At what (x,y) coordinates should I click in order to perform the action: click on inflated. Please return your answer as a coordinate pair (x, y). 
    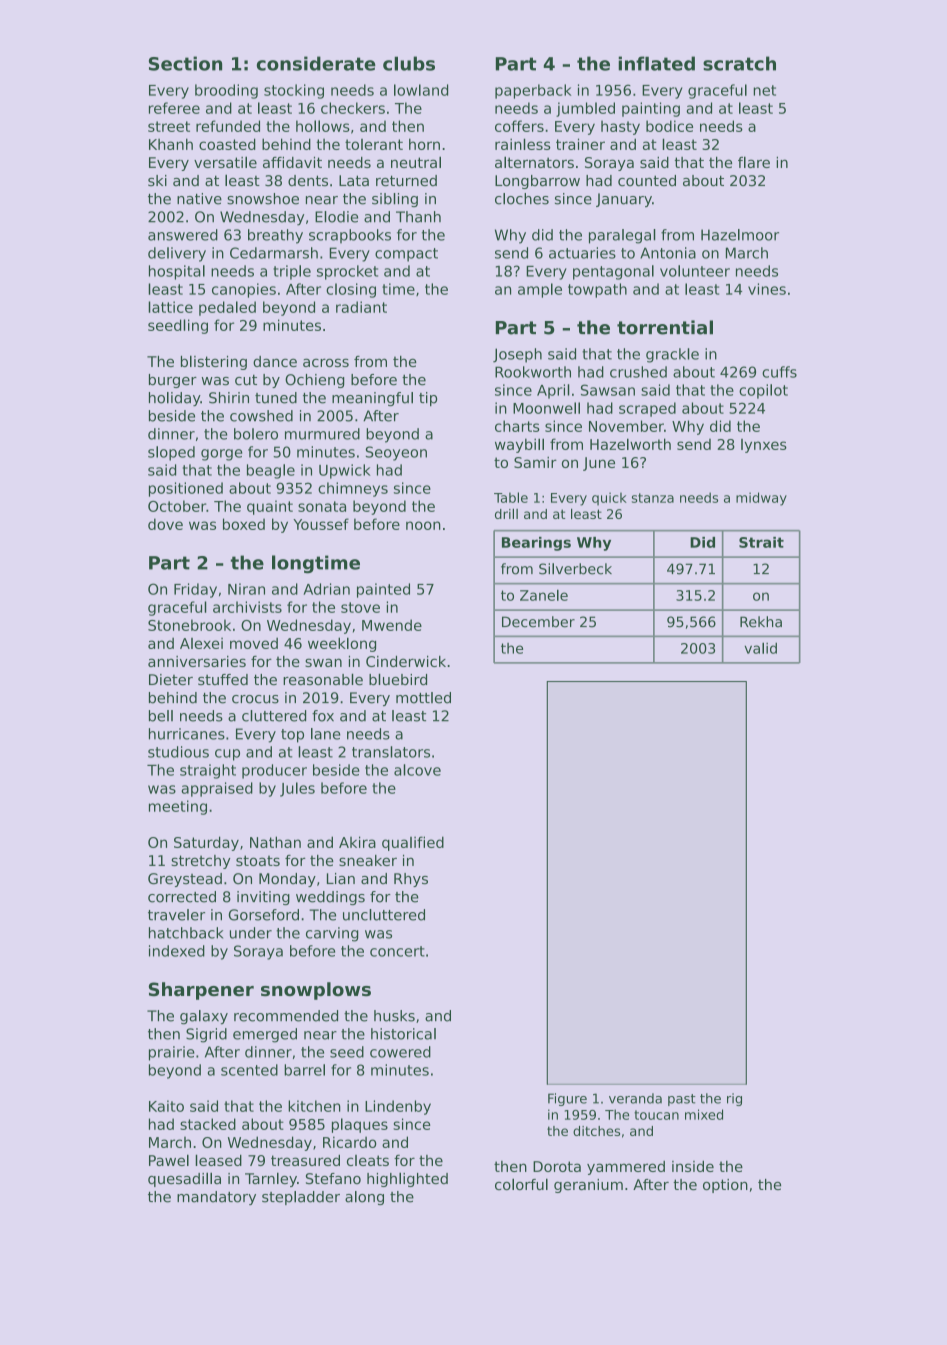
    Looking at the image, I should click on (656, 63).
